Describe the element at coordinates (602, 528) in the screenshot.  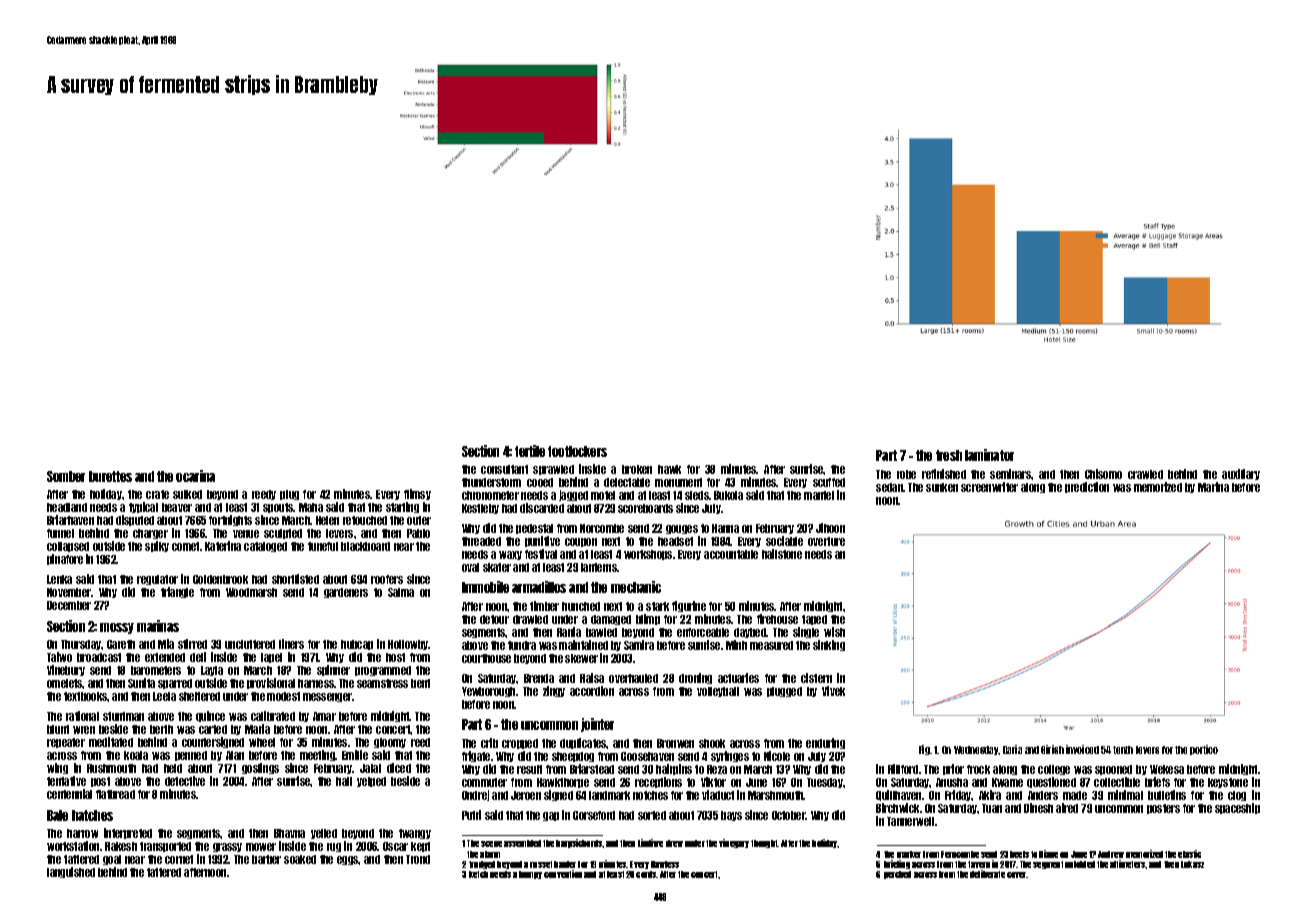
I see `Norcombe` at that location.
